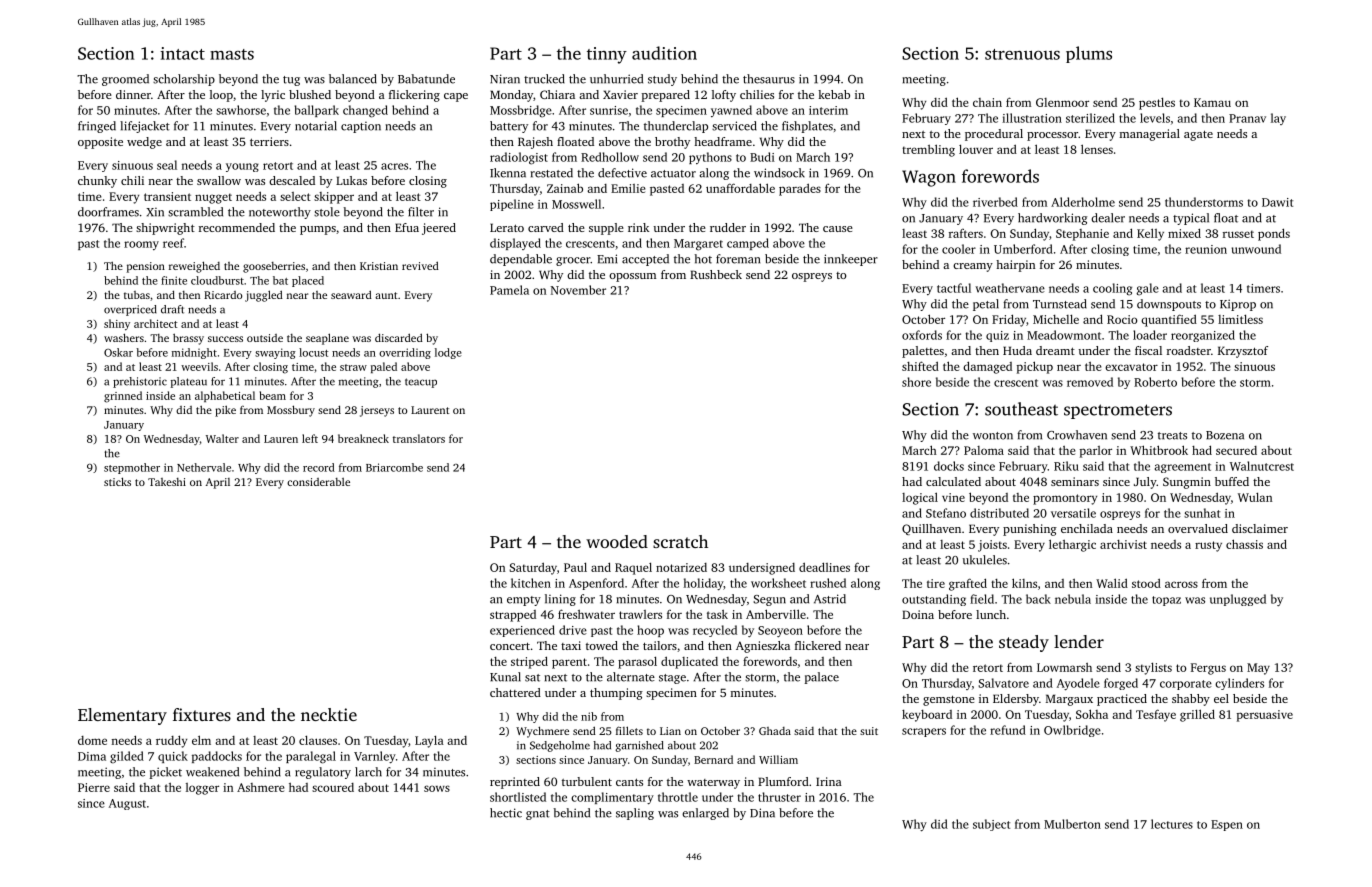  What do you see at coordinates (127, 804) in the document?
I see `August` at bounding box center [127, 804].
